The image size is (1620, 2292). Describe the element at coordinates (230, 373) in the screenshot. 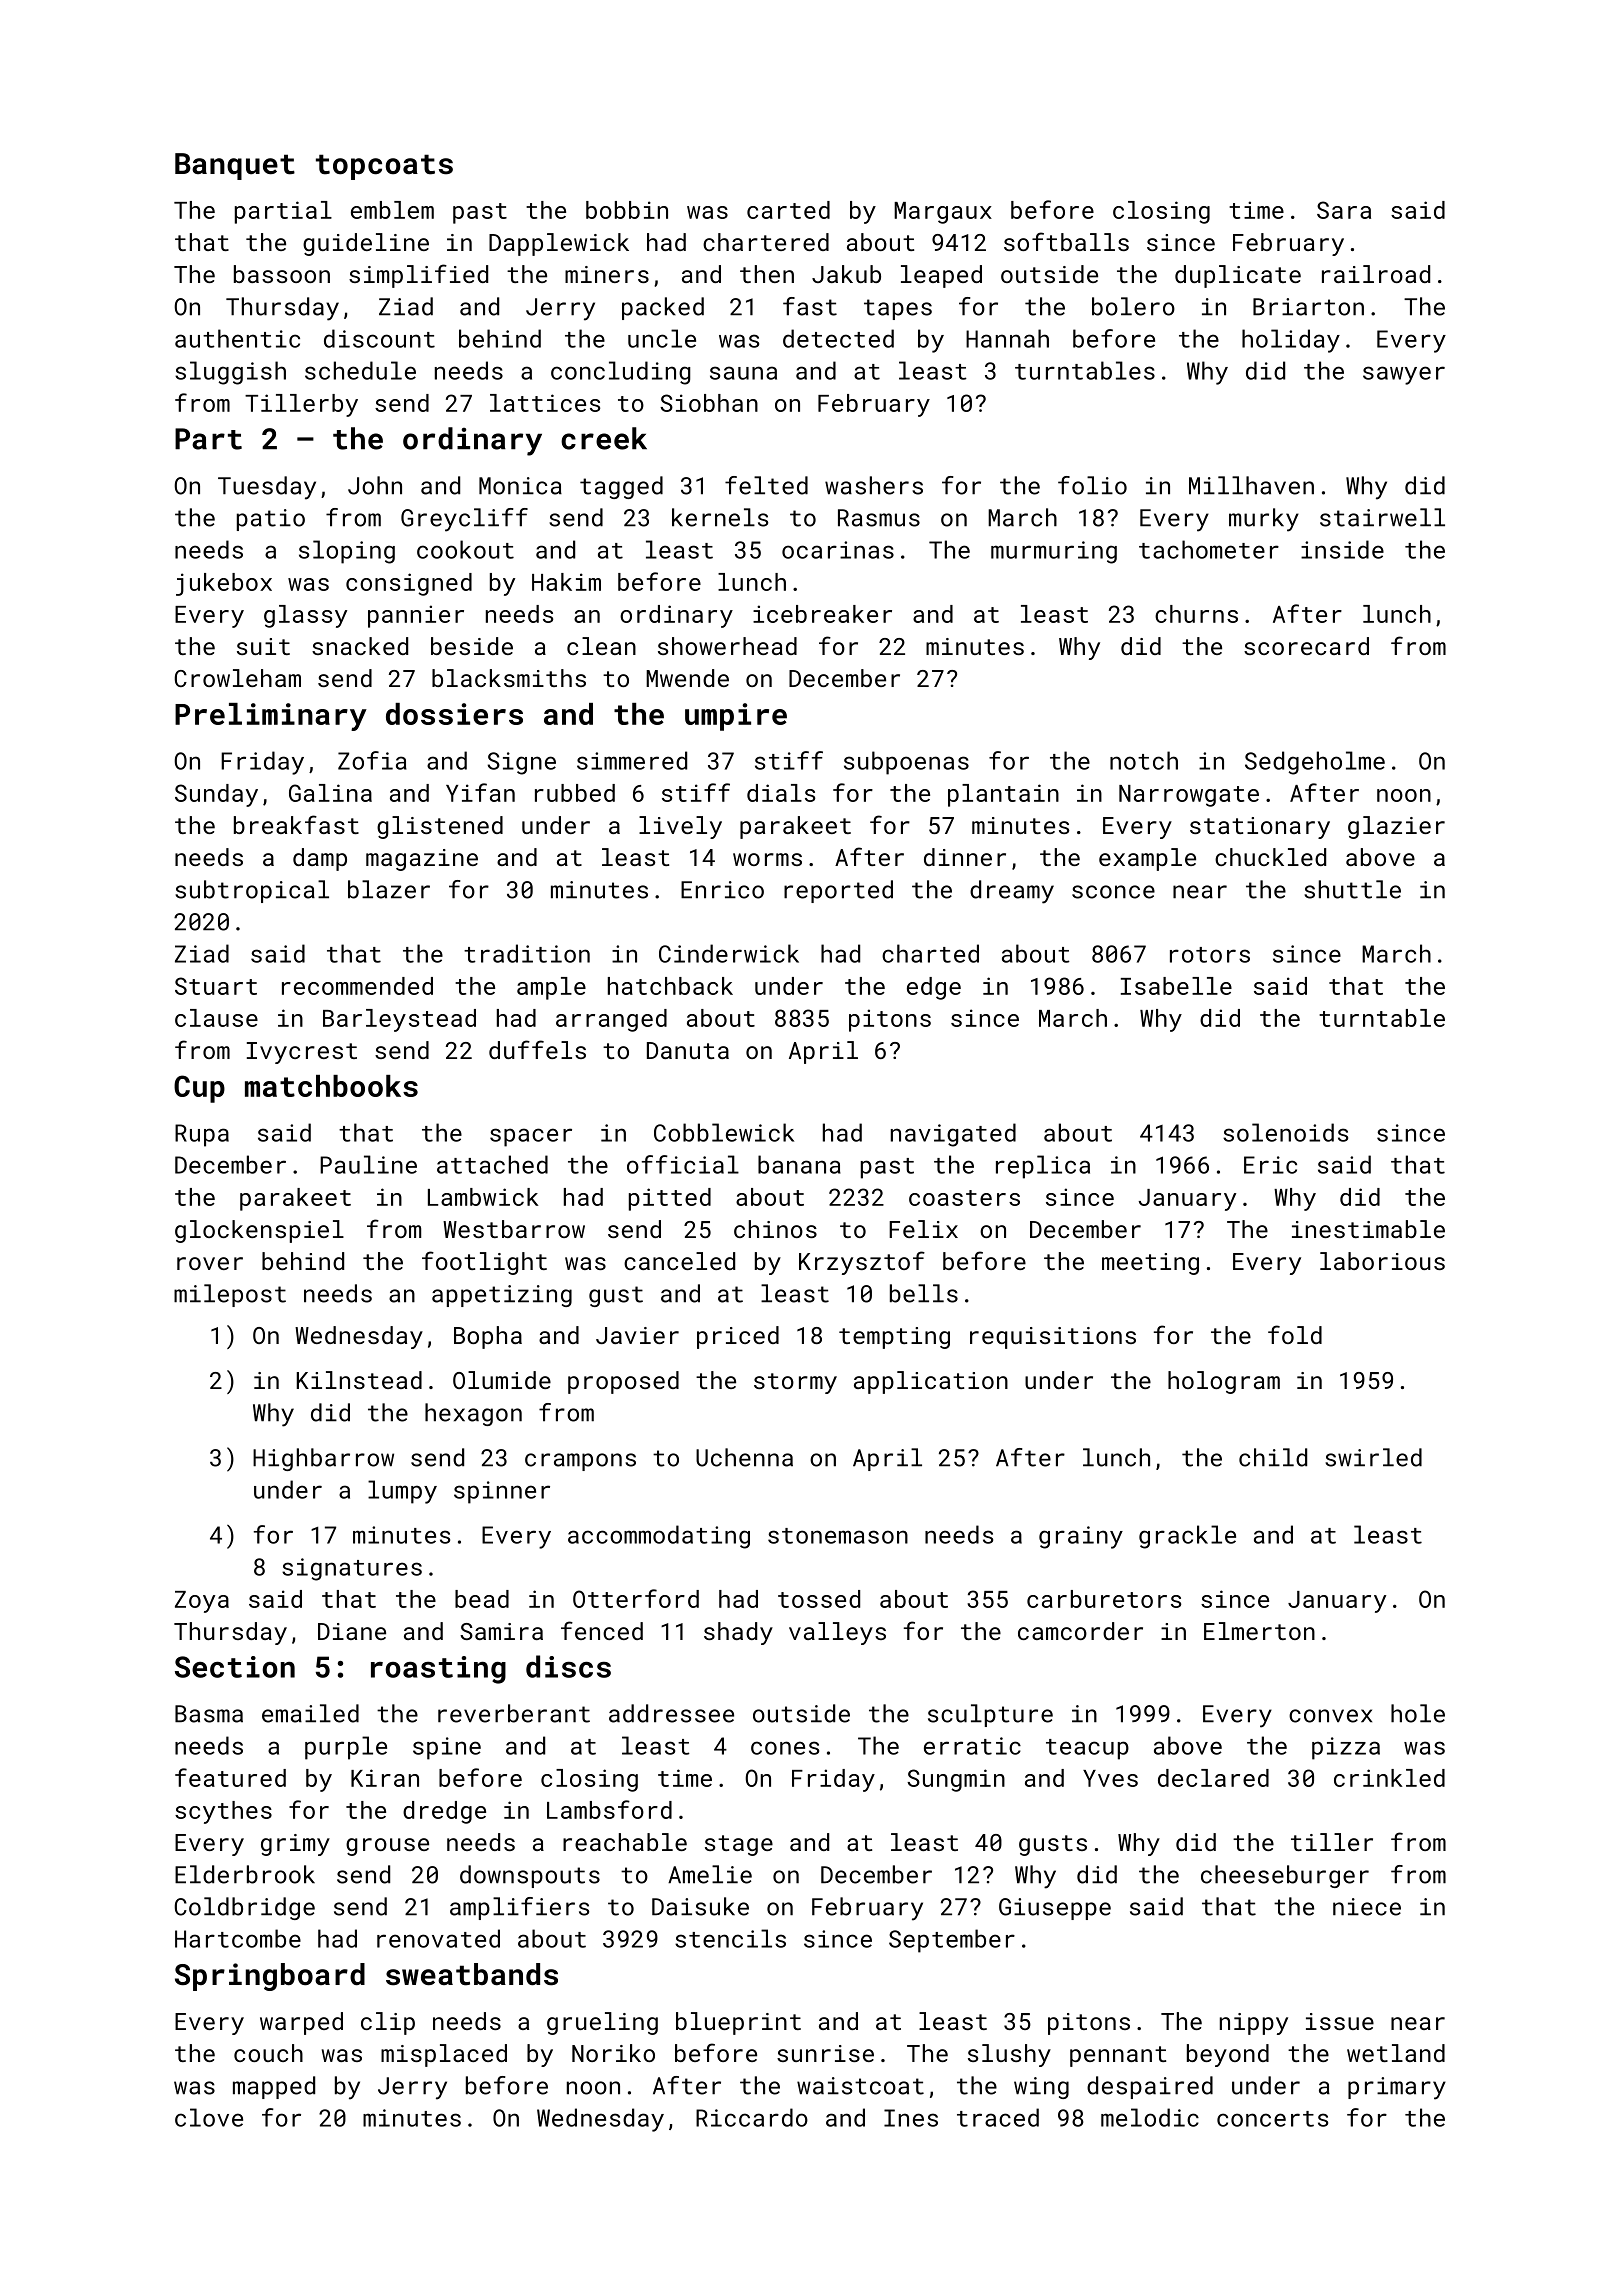

I see `sluggish` at that location.
